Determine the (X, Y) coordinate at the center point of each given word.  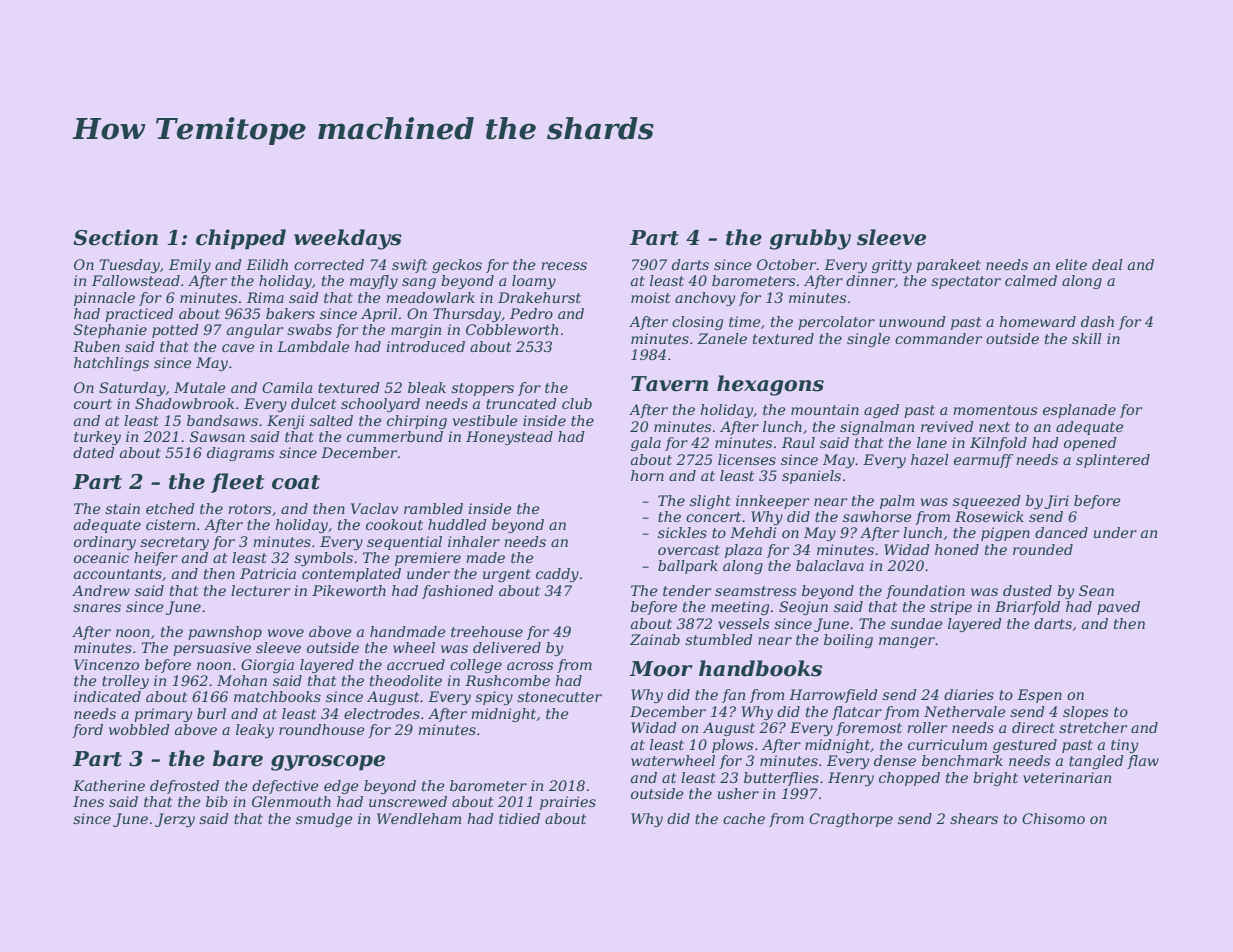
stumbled (719, 639)
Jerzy (175, 820)
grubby (810, 239)
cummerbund (395, 436)
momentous (995, 410)
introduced (425, 346)
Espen (1039, 696)
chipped (241, 239)
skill (1087, 338)
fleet (237, 483)
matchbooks (277, 696)
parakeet (948, 266)
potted (175, 331)
